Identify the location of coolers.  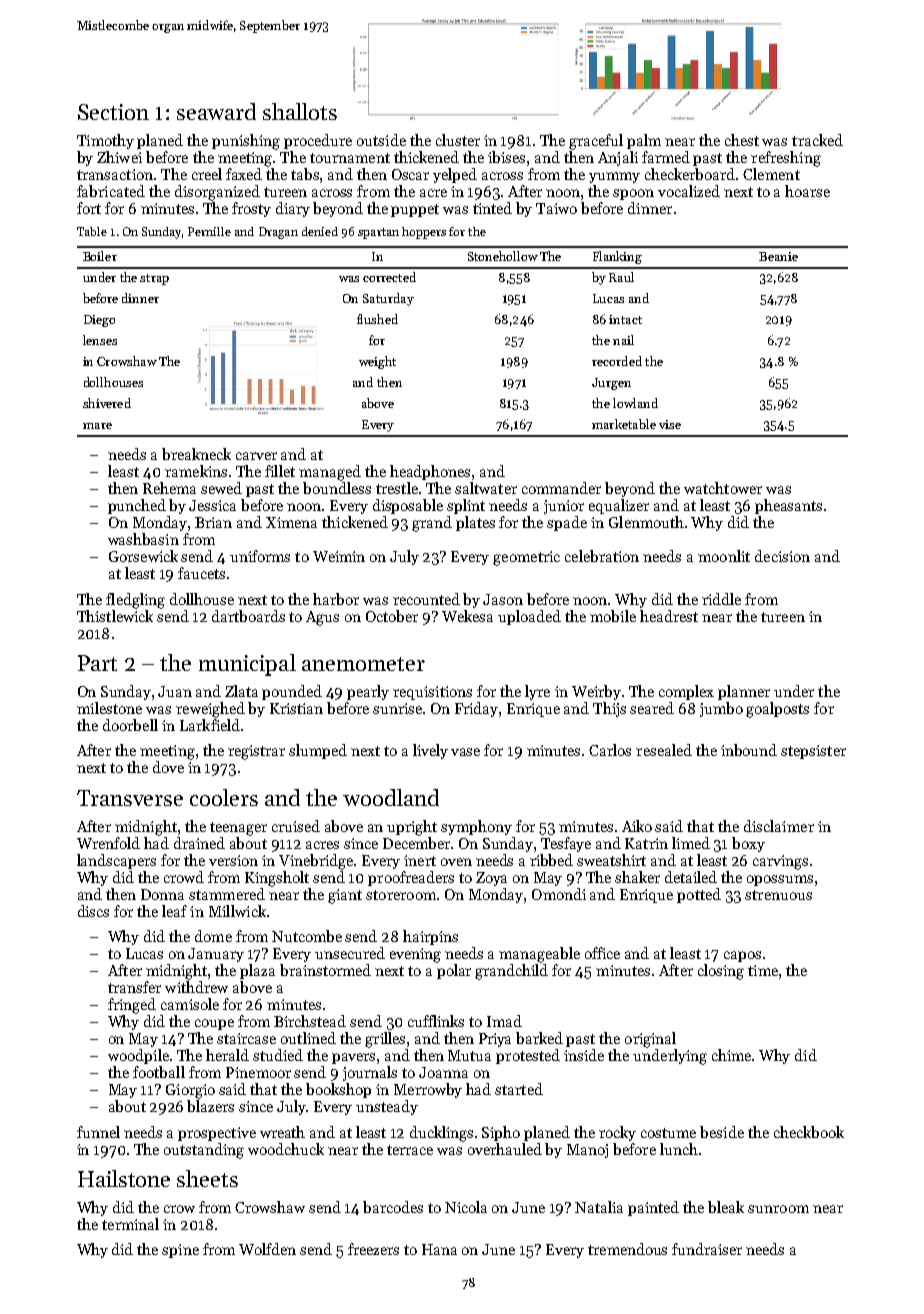
(224, 797).
